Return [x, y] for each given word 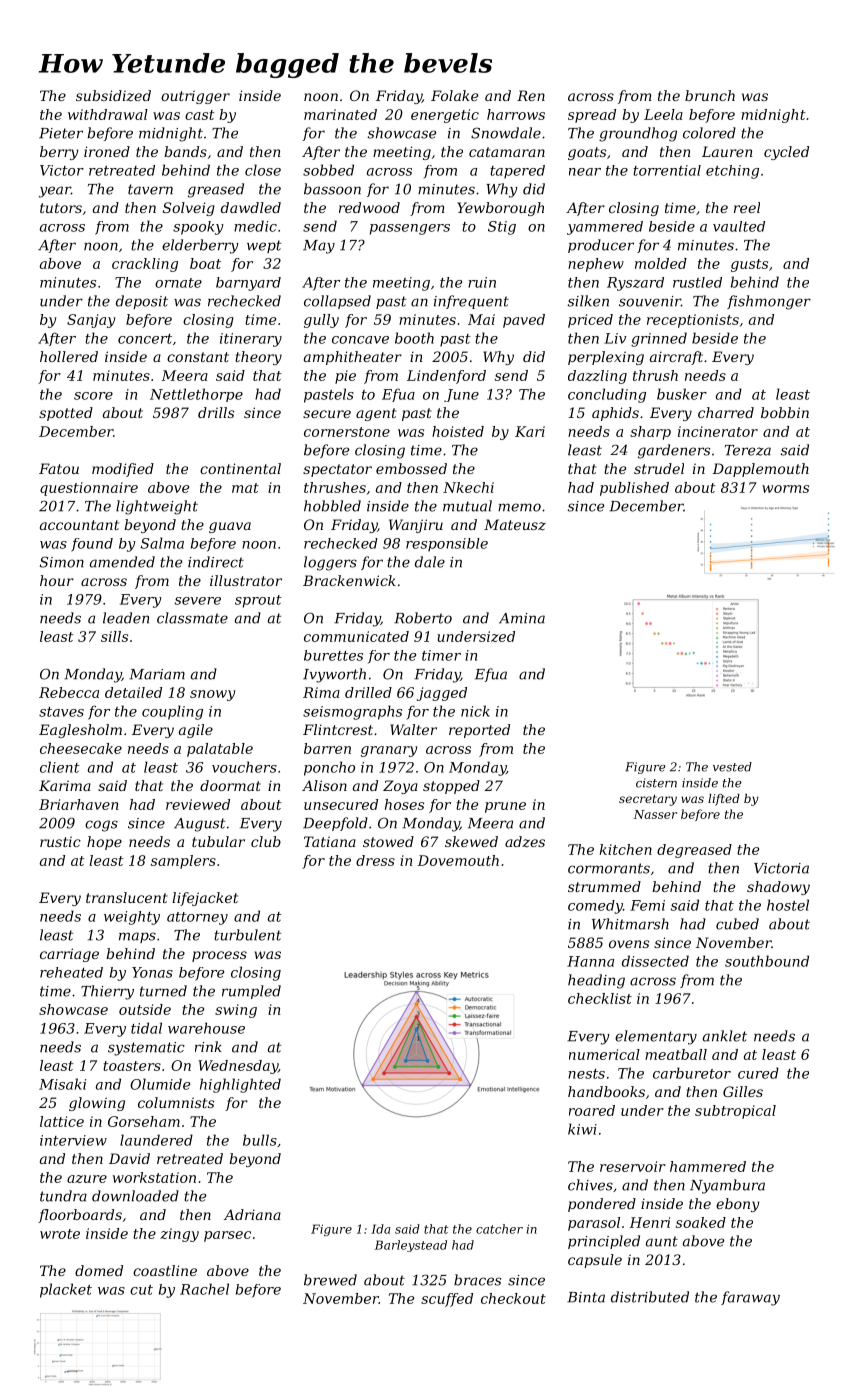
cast [200, 115]
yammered [605, 228]
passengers [410, 229]
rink [208, 1046]
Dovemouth [458, 860]
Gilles [743, 1091]
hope [104, 843]
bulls [260, 1140]
